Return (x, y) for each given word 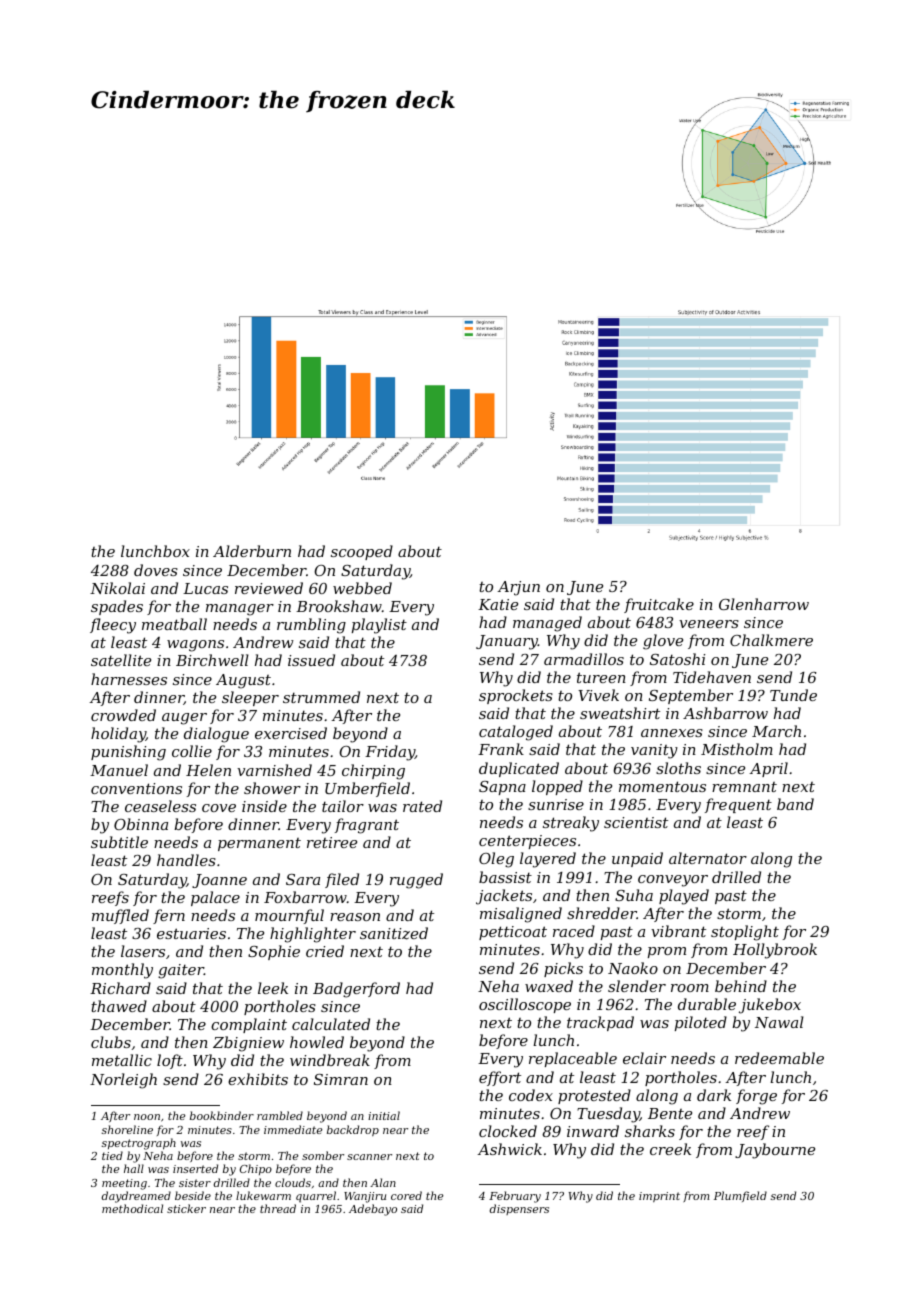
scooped (362, 552)
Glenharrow (764, 604)
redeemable (779, 1058)
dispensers (519, 1209)
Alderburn (252, 551)
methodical (132, 1208)
